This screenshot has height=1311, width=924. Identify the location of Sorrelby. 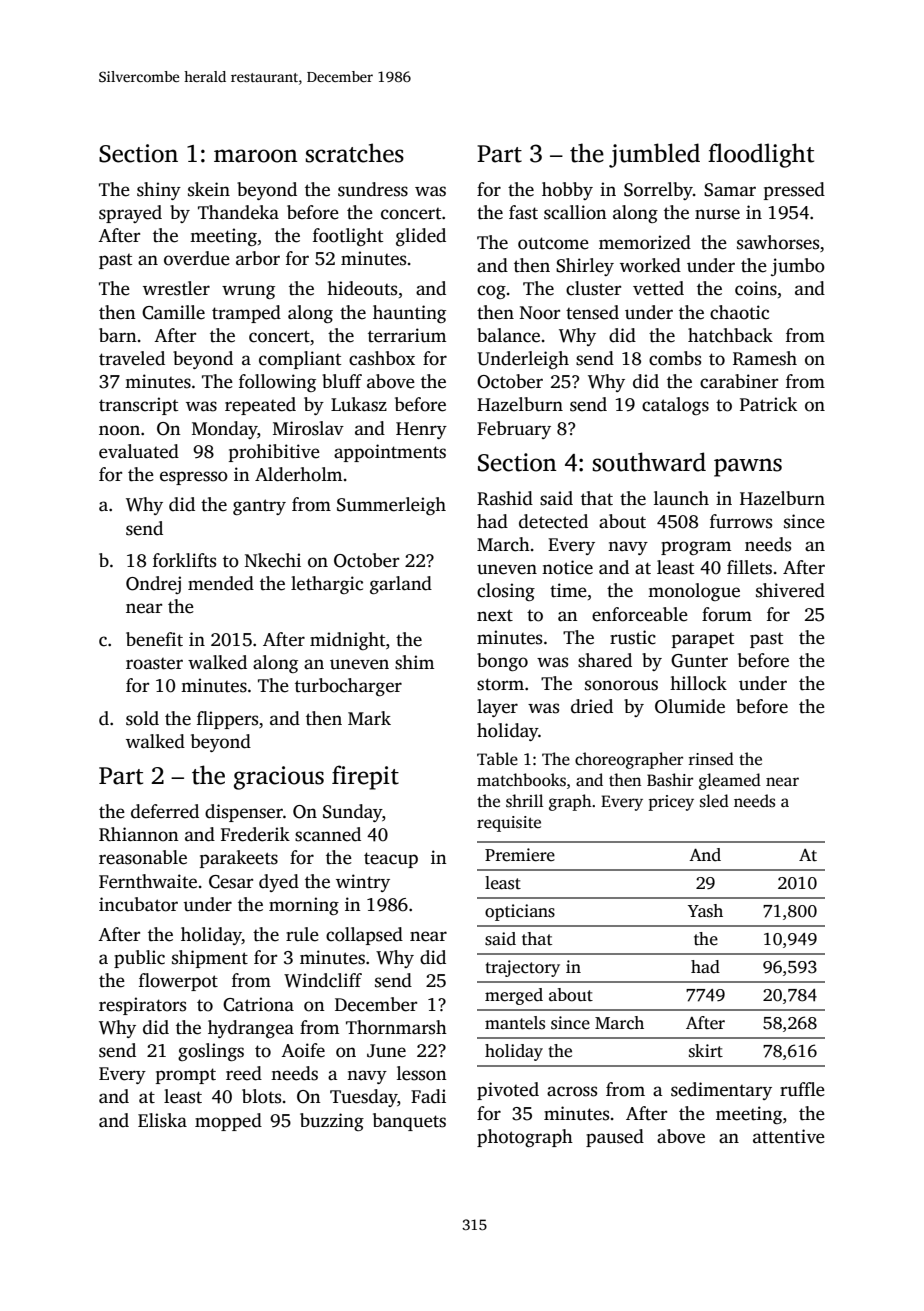
(658, 191).
